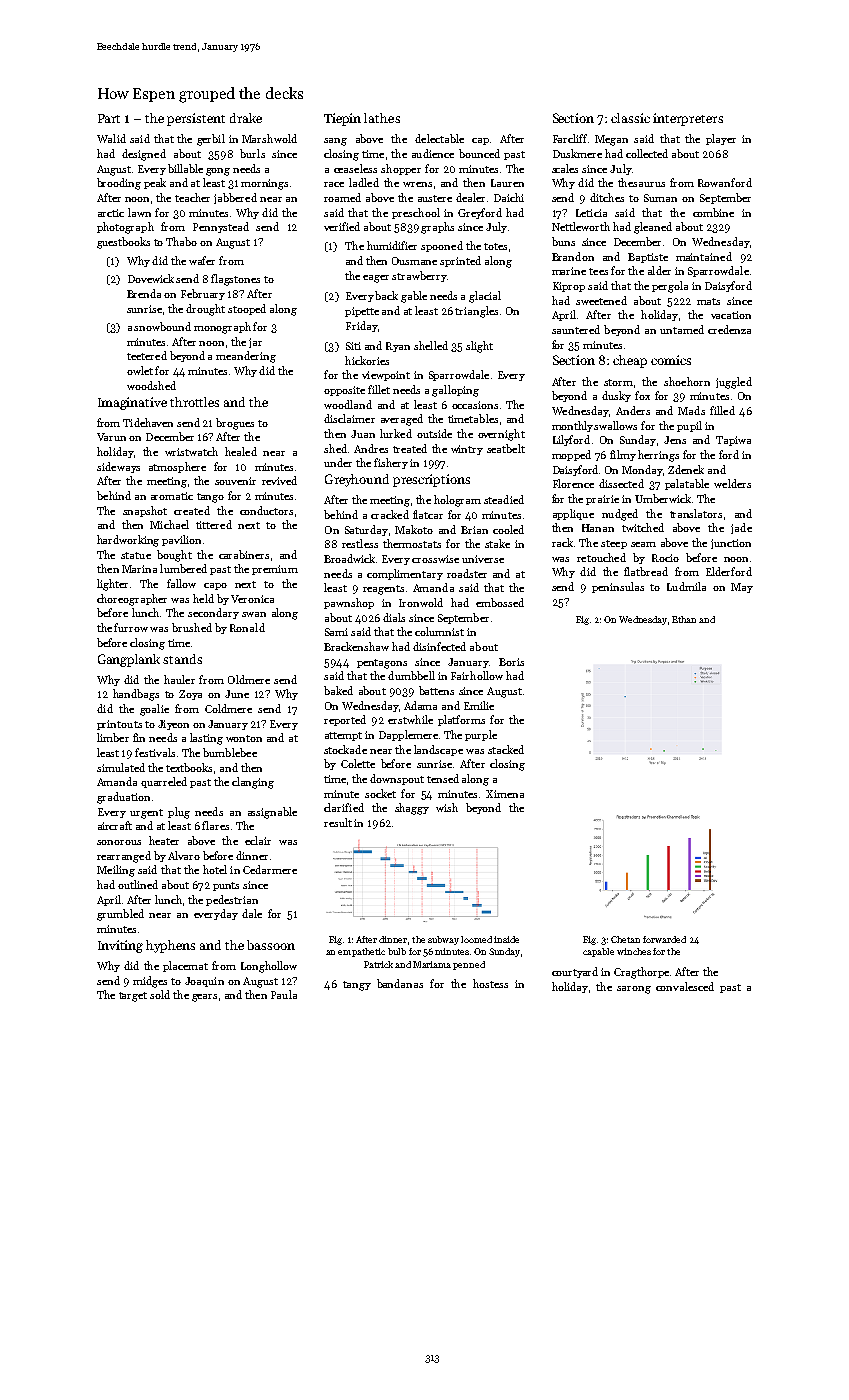 This image has width=849, height=1400. Describe the element at coordinates (133, 997) in the image. I see `target` at that location.
